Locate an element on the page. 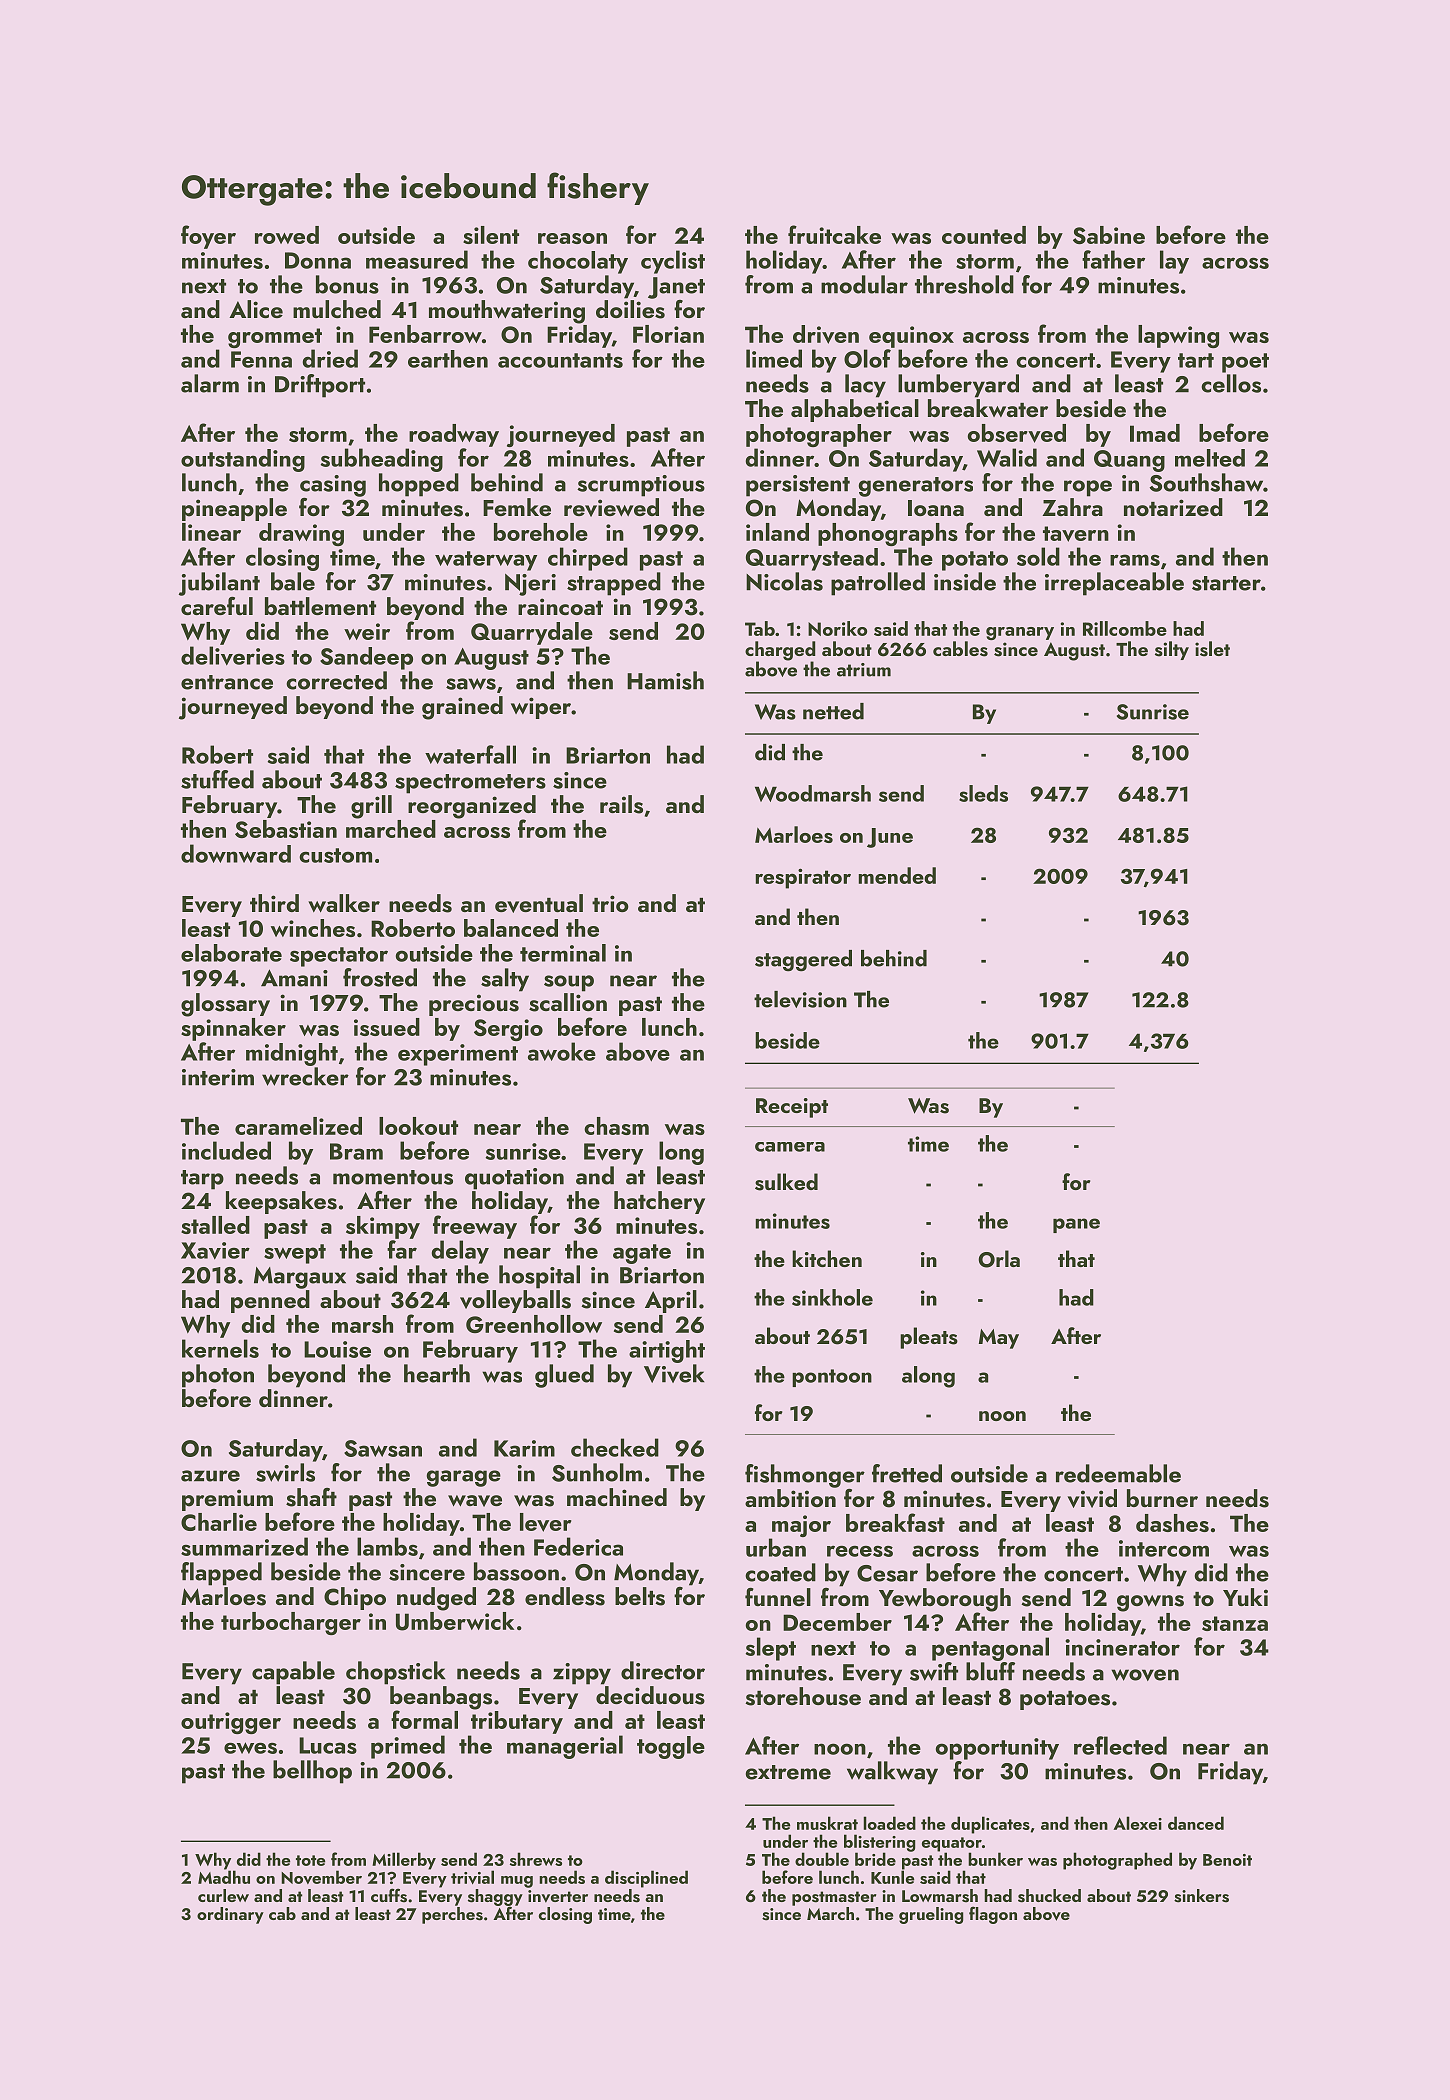 The image size is (1450, 2100). Sabine is located at coordinates (1109, 235).
